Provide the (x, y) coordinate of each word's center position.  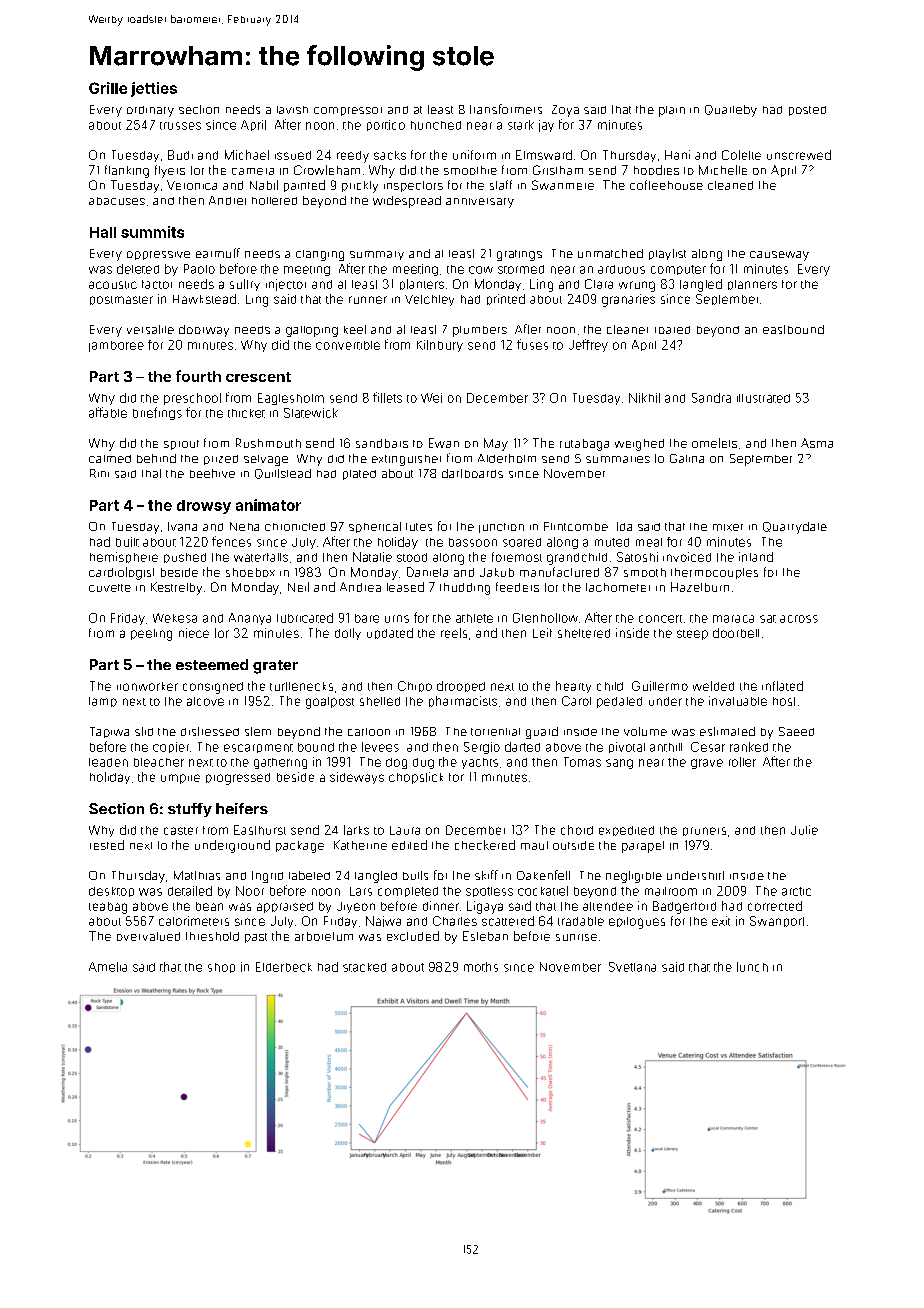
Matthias (197, 875)
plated (359, 475)
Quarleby (731, 111)
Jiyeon (356, 907)
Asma (817, 443)
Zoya (565, 111)
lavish (292, 110)
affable (108, 412)
